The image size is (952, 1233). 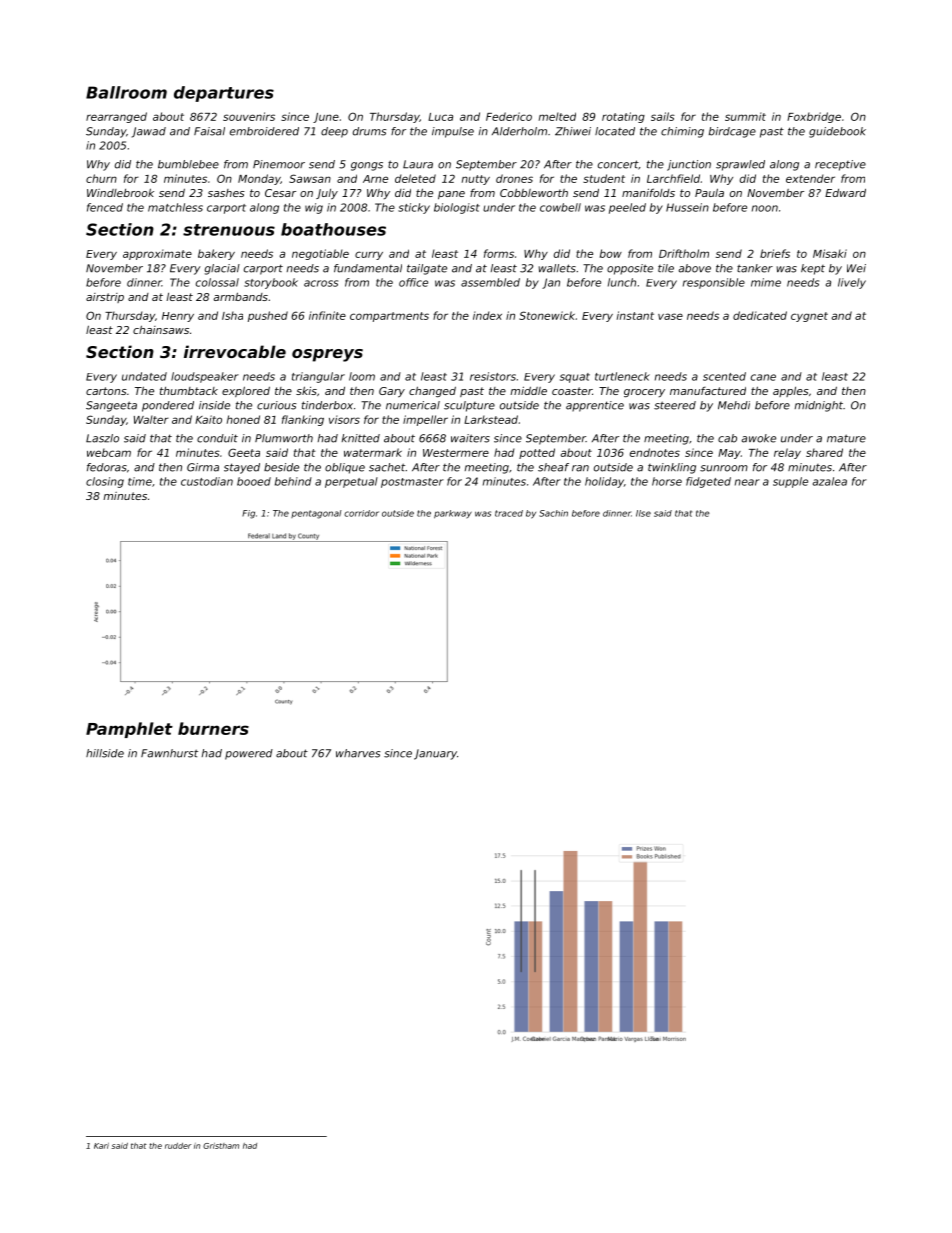 What do you see at coordinates (509, 513) in the screenshot?
I see `traced` at bounding box center [509, 513].
